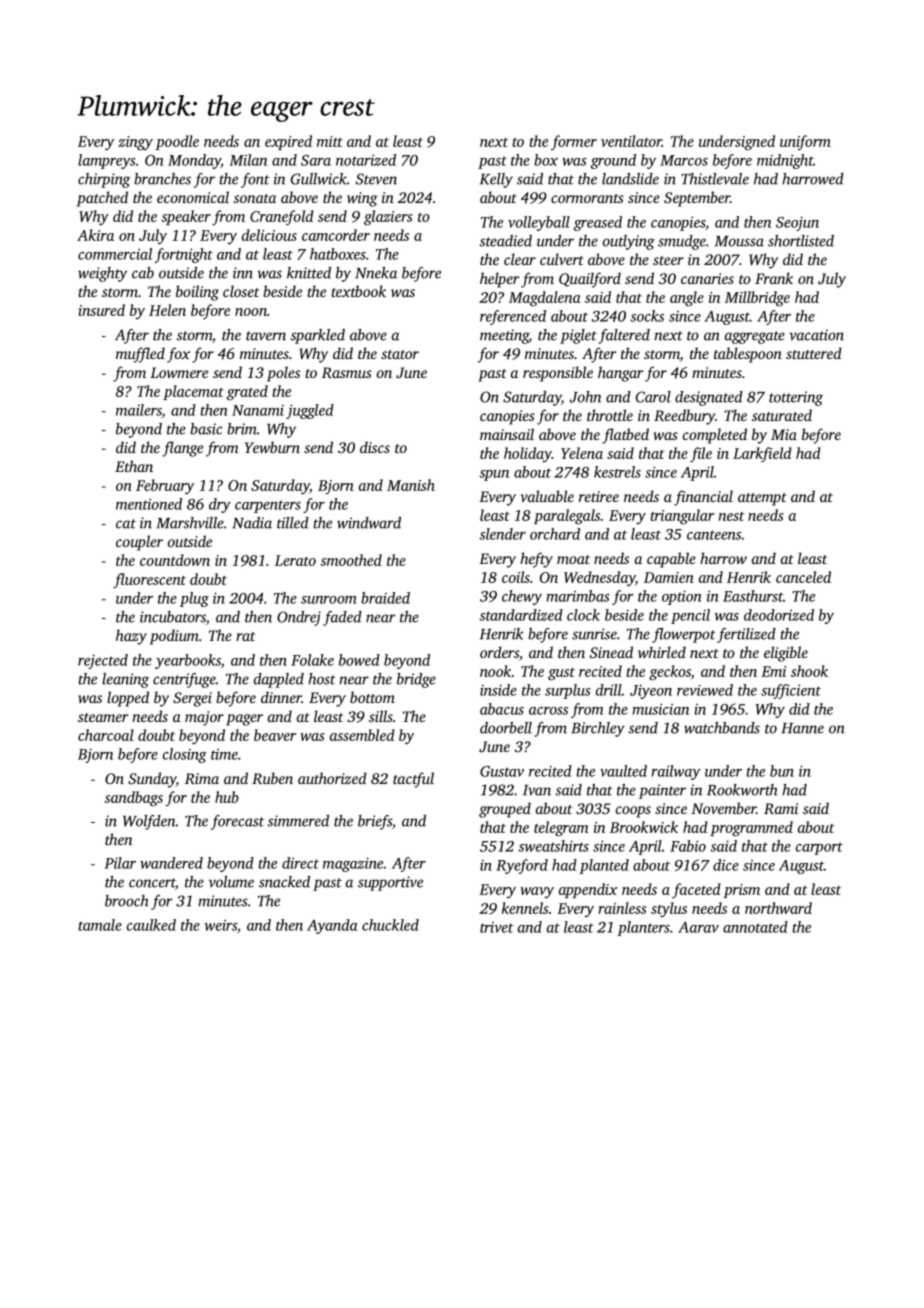  I want to click on tamale, so click(100, 925).
